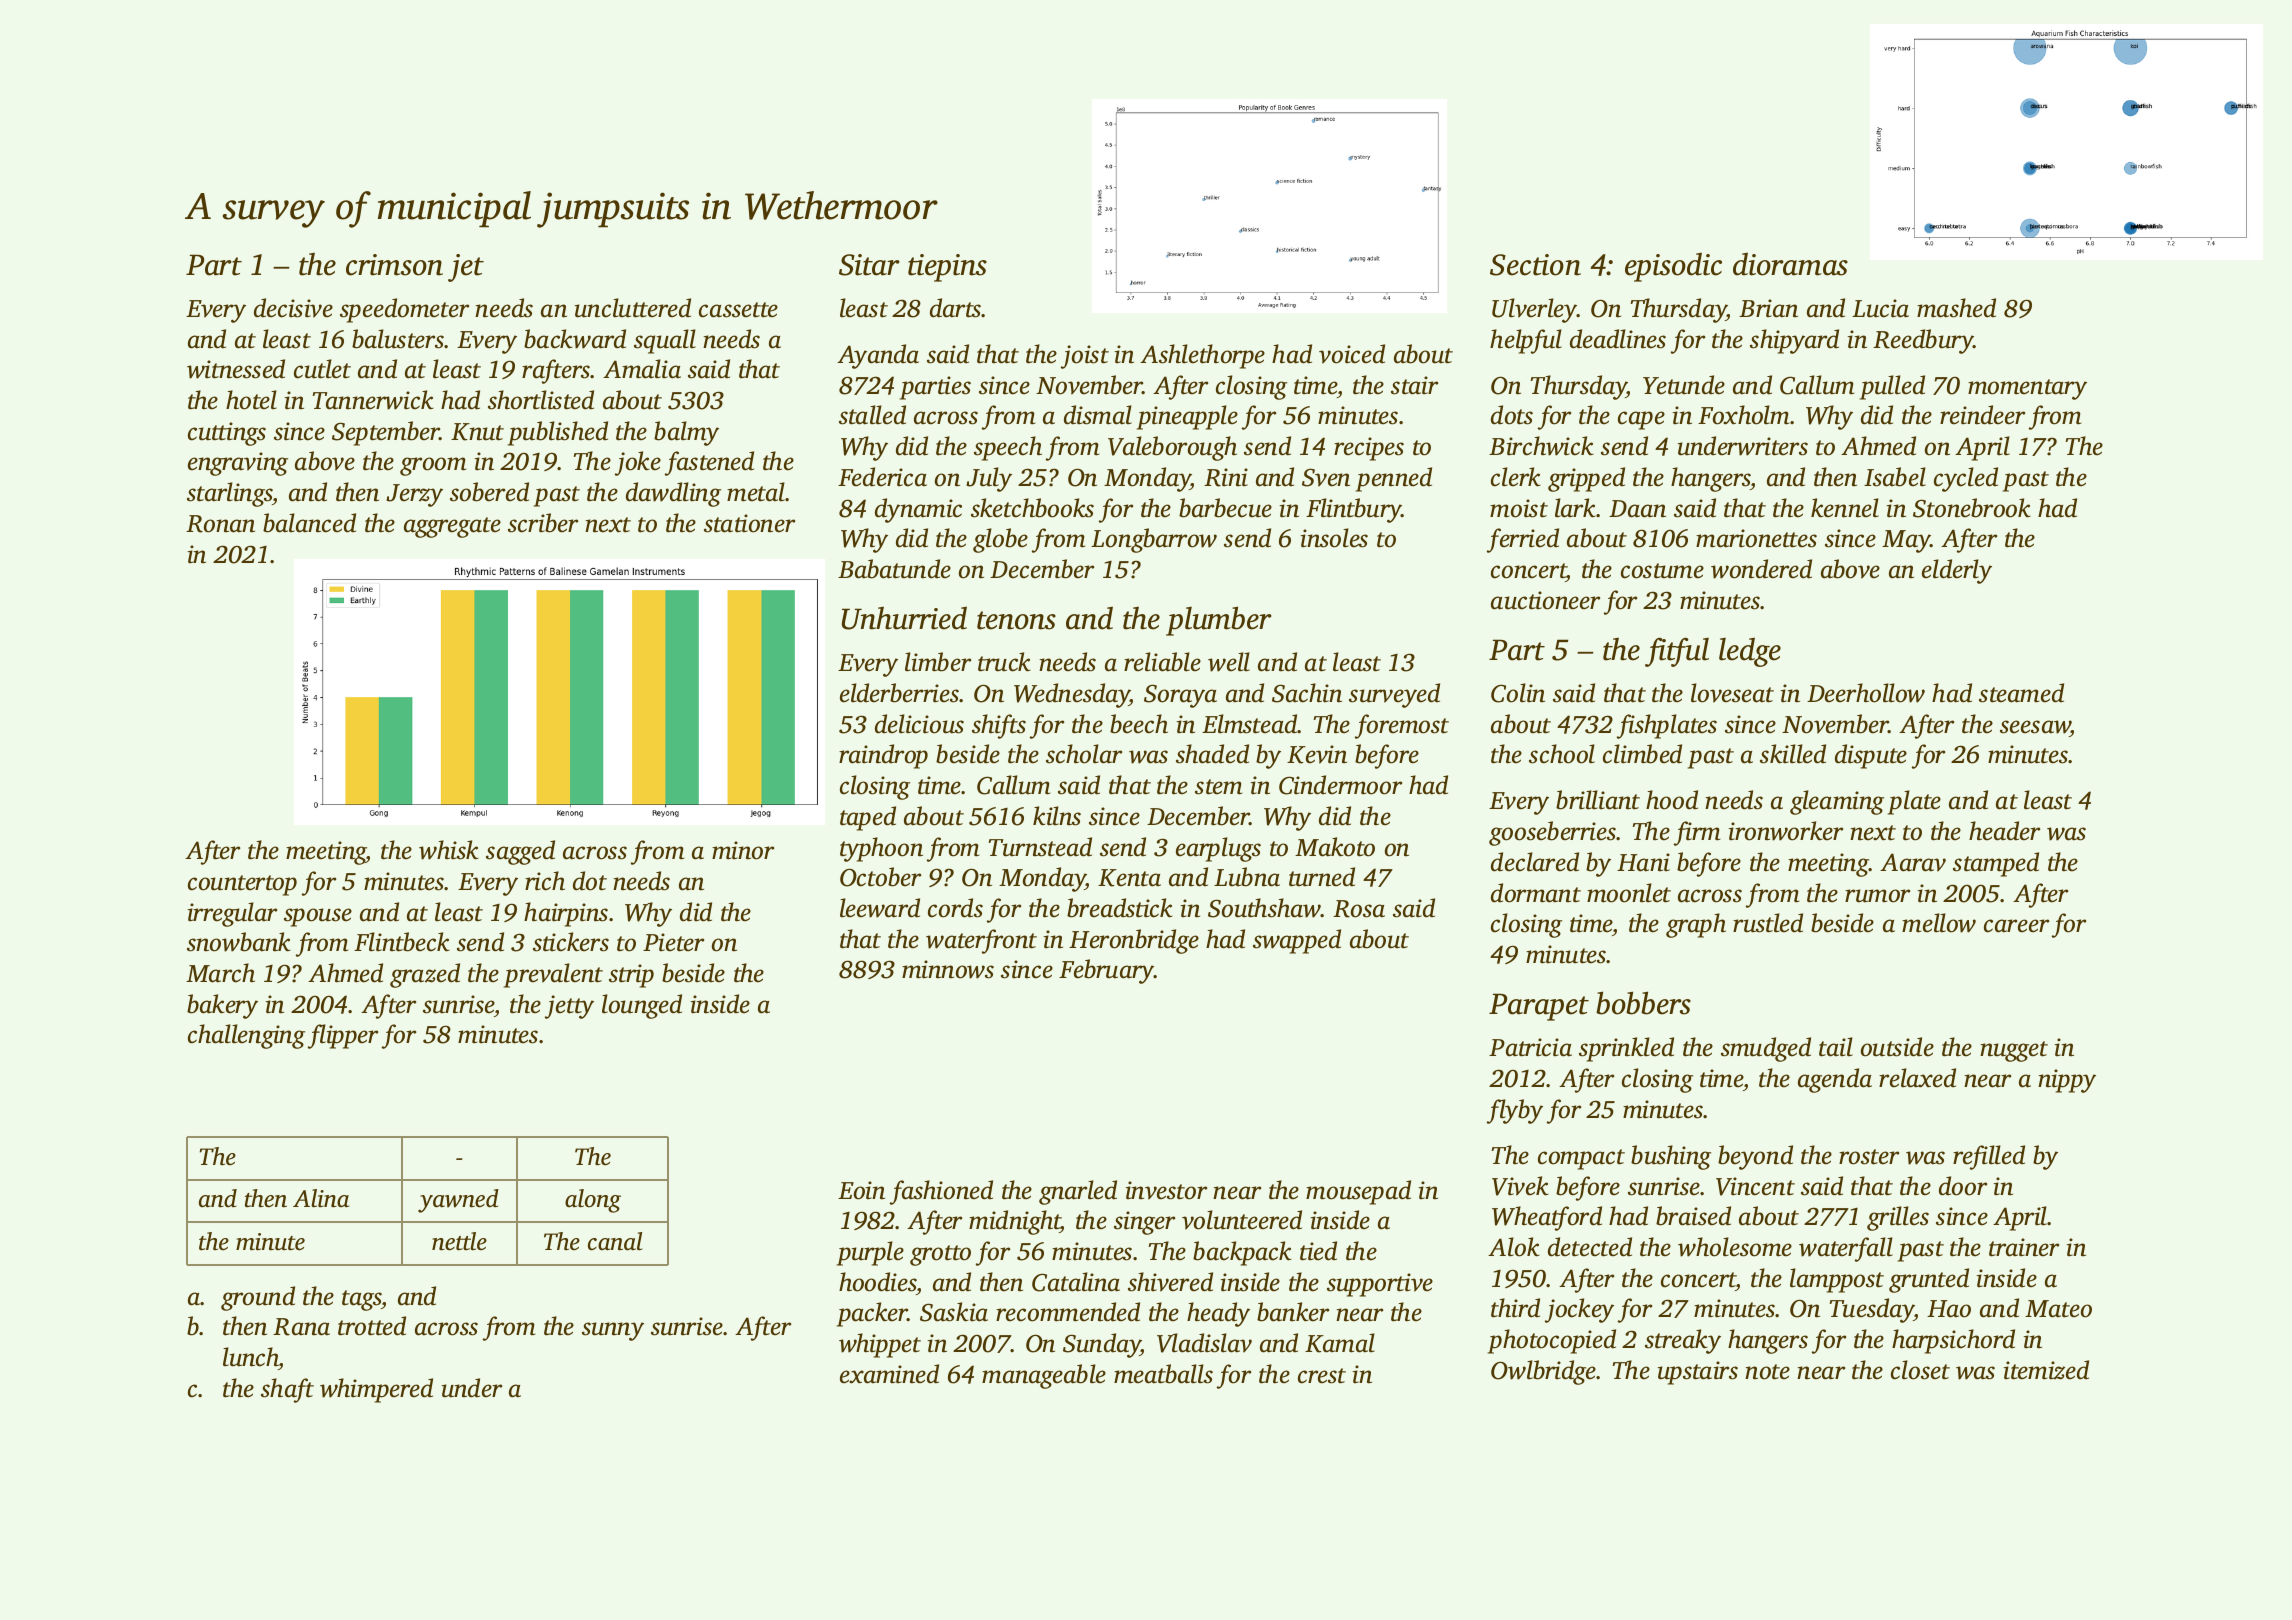  Describe the element at coordinates (869, 265) in the document. I see `Sitar` at that location.
